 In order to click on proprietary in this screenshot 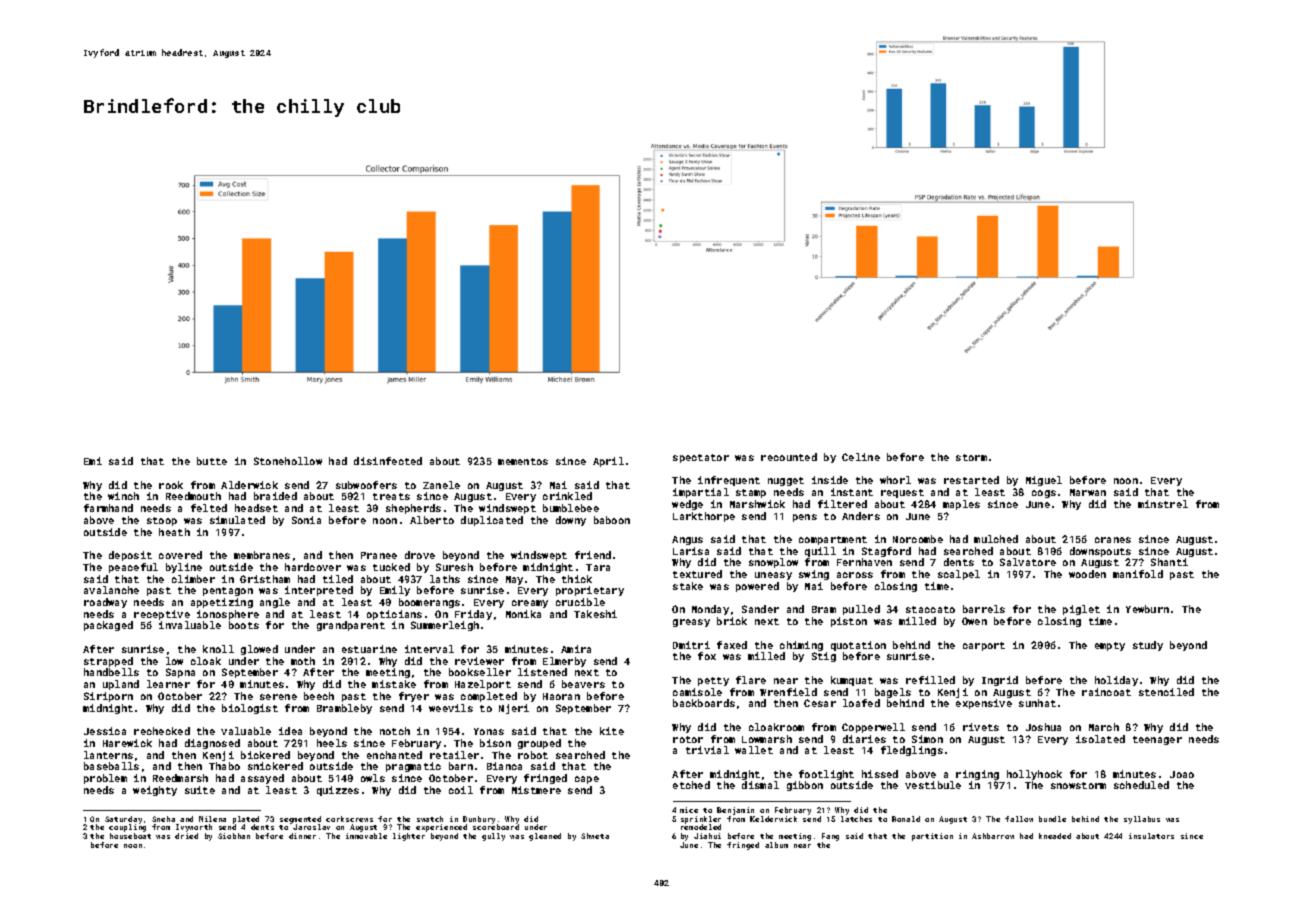, I will do `click(590, 591)`.
